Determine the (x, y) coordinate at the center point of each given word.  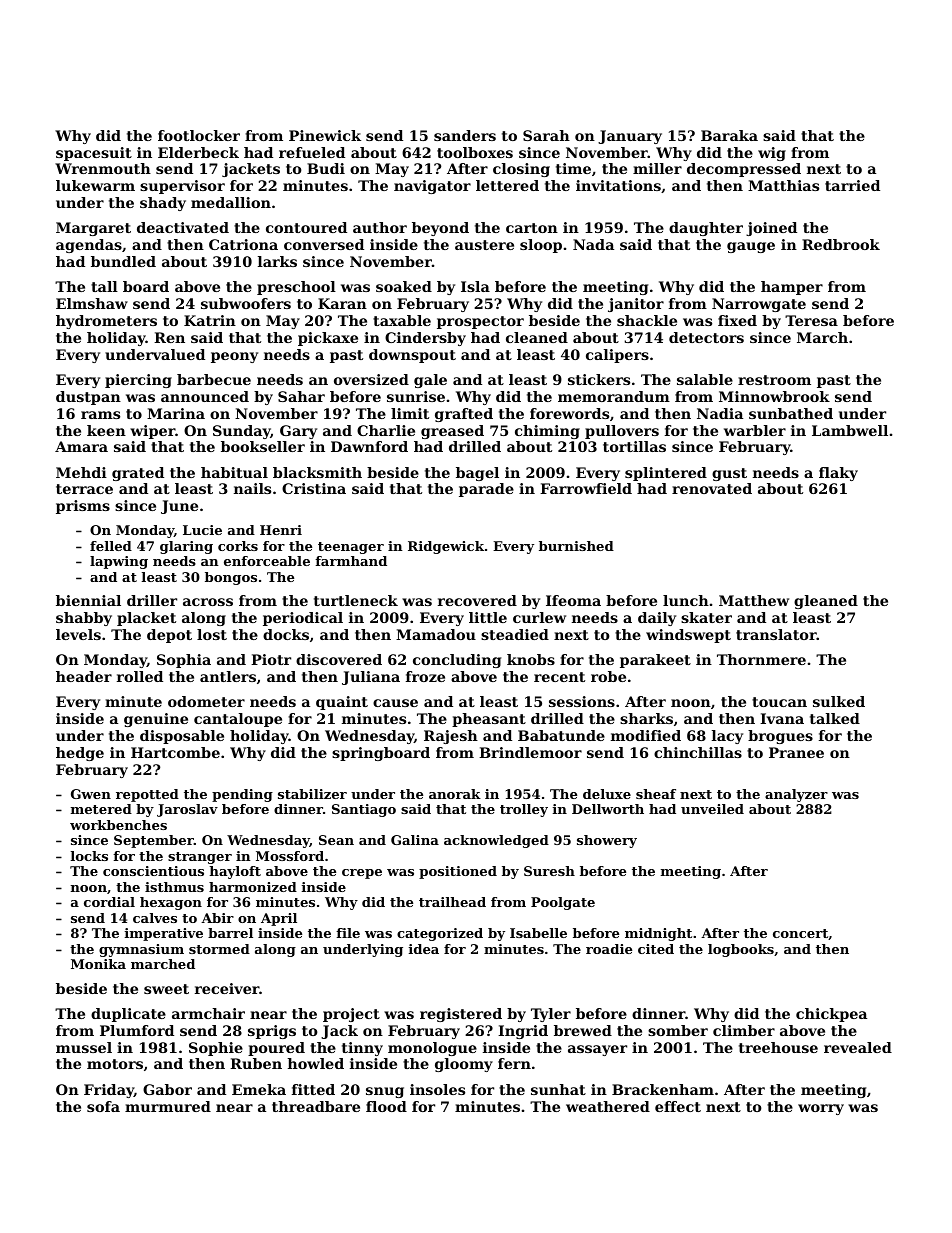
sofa (103, 1106)
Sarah (546, 135)
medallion (231, 202)
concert (800, 933)
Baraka (729, 135)
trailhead (452, 902)
